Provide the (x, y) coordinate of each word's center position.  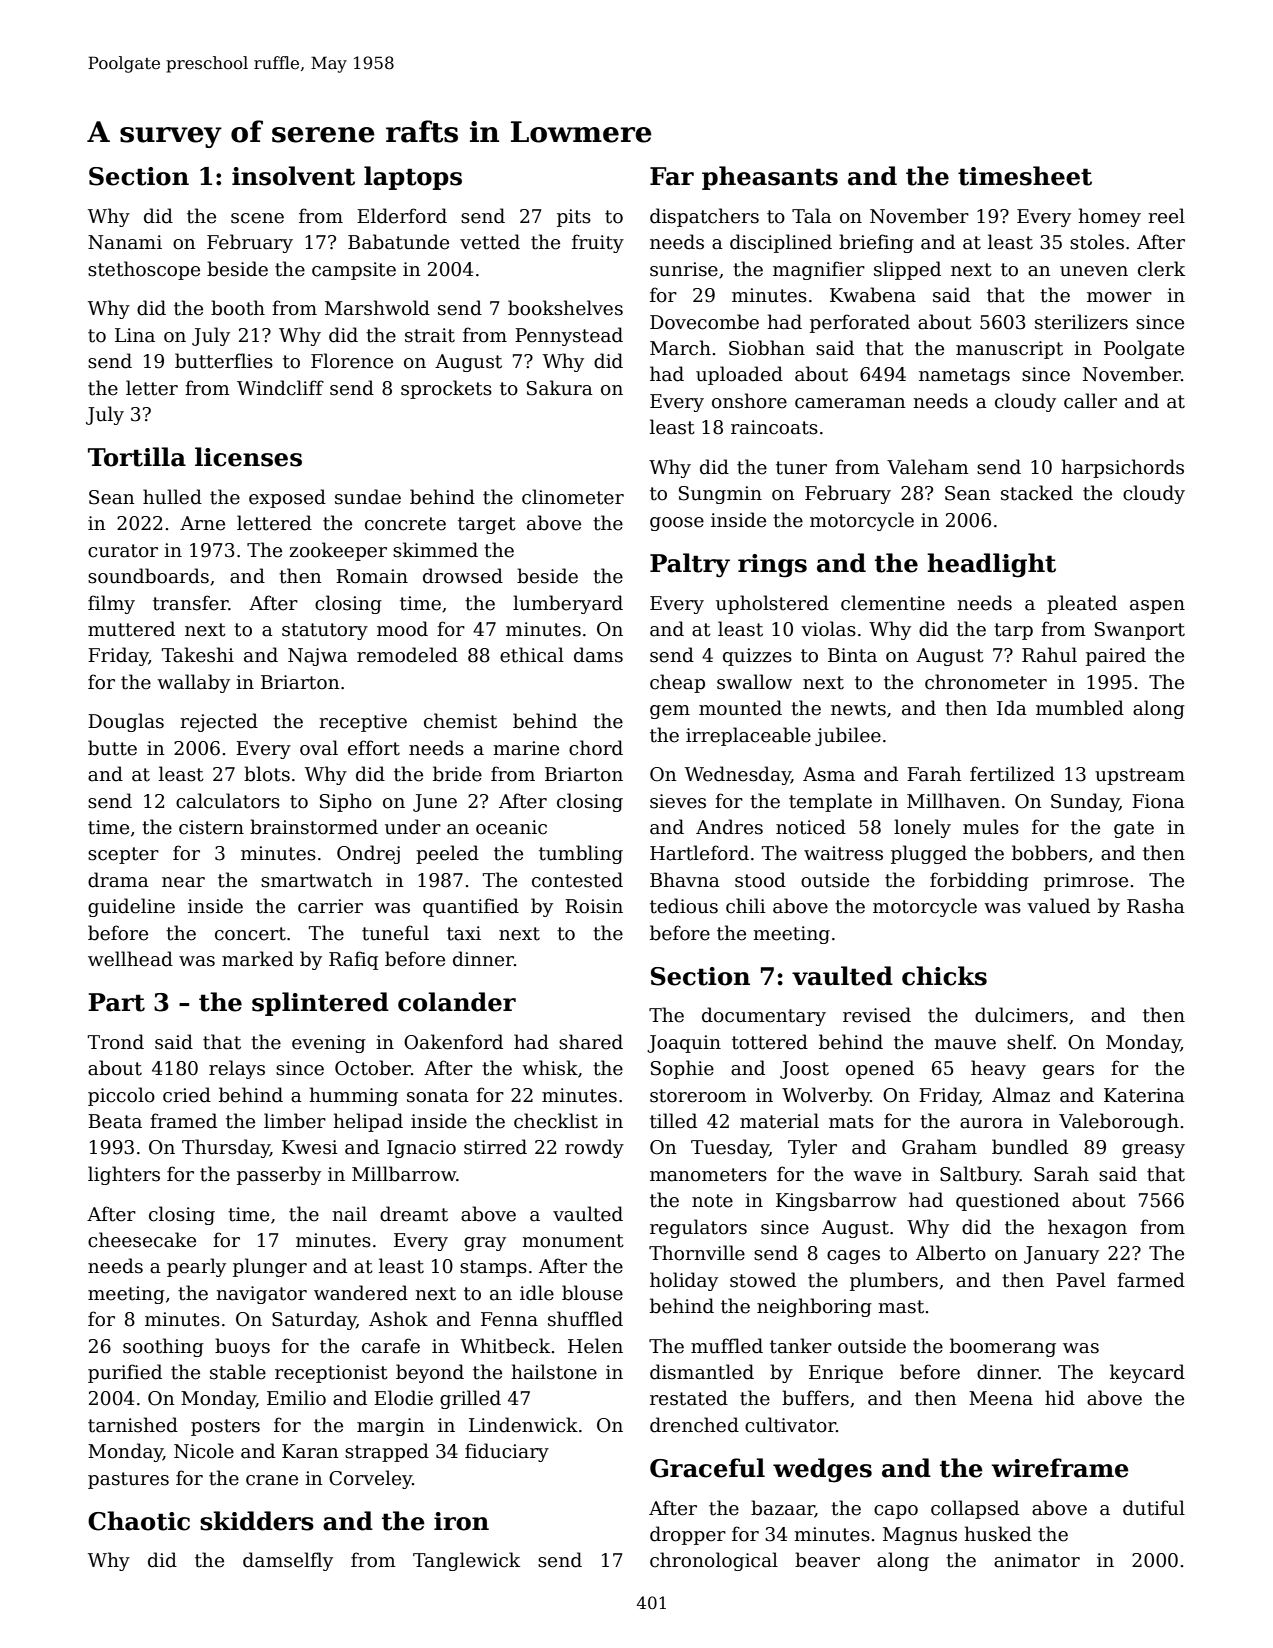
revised (877, 1015)
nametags (964, 376)
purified (125, 1373)
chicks (944, 976)
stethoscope (144, 270)
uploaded (739, 375)
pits (574, 218)
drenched (694, 1425)
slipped (907, 270)
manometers (708, 1175)
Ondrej (368, 854)
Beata (115, 1121)
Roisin (594, 906)
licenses (248, 457)
